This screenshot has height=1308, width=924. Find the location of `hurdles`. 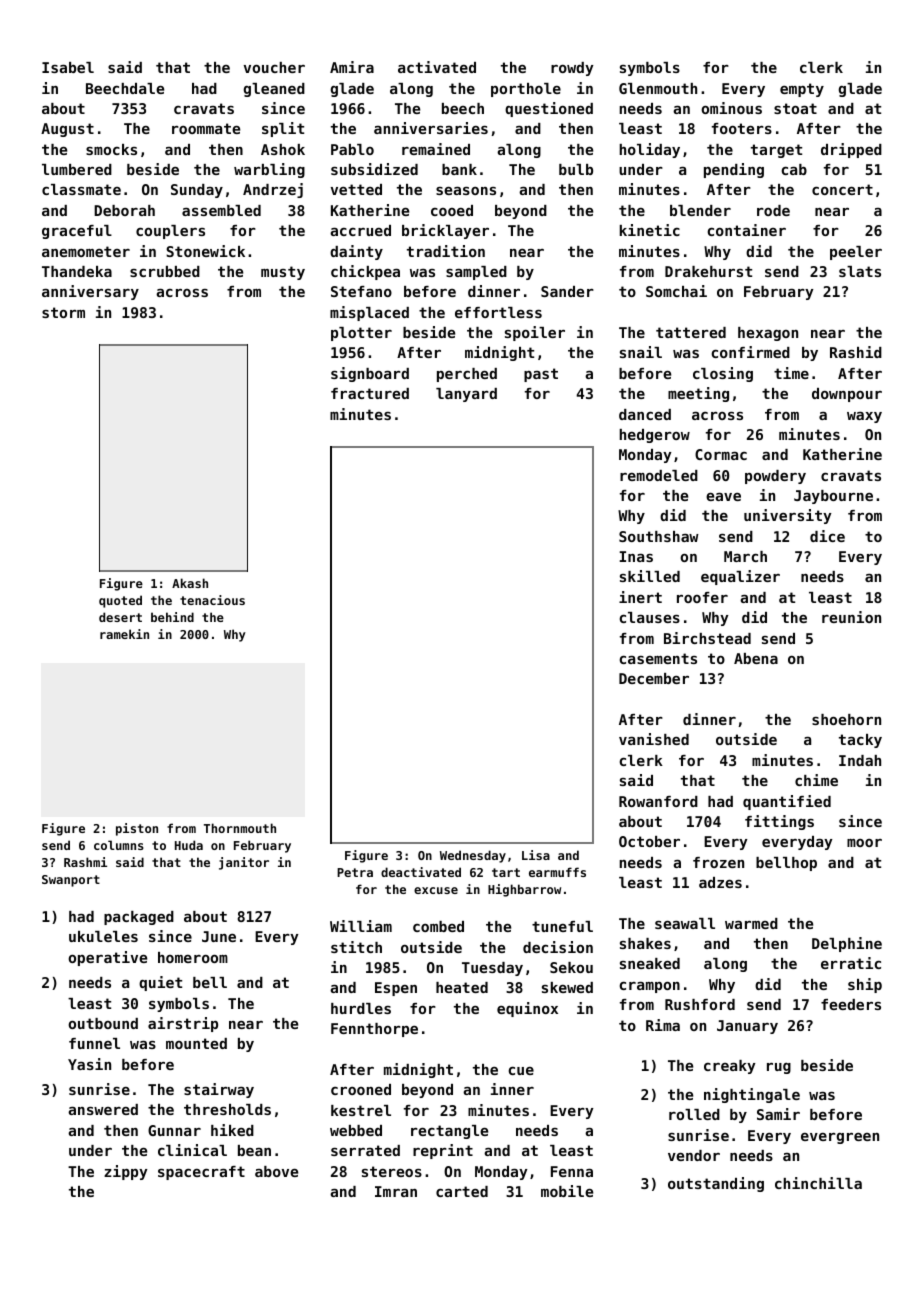

hurdles is located at coordinates (361, 1008).
